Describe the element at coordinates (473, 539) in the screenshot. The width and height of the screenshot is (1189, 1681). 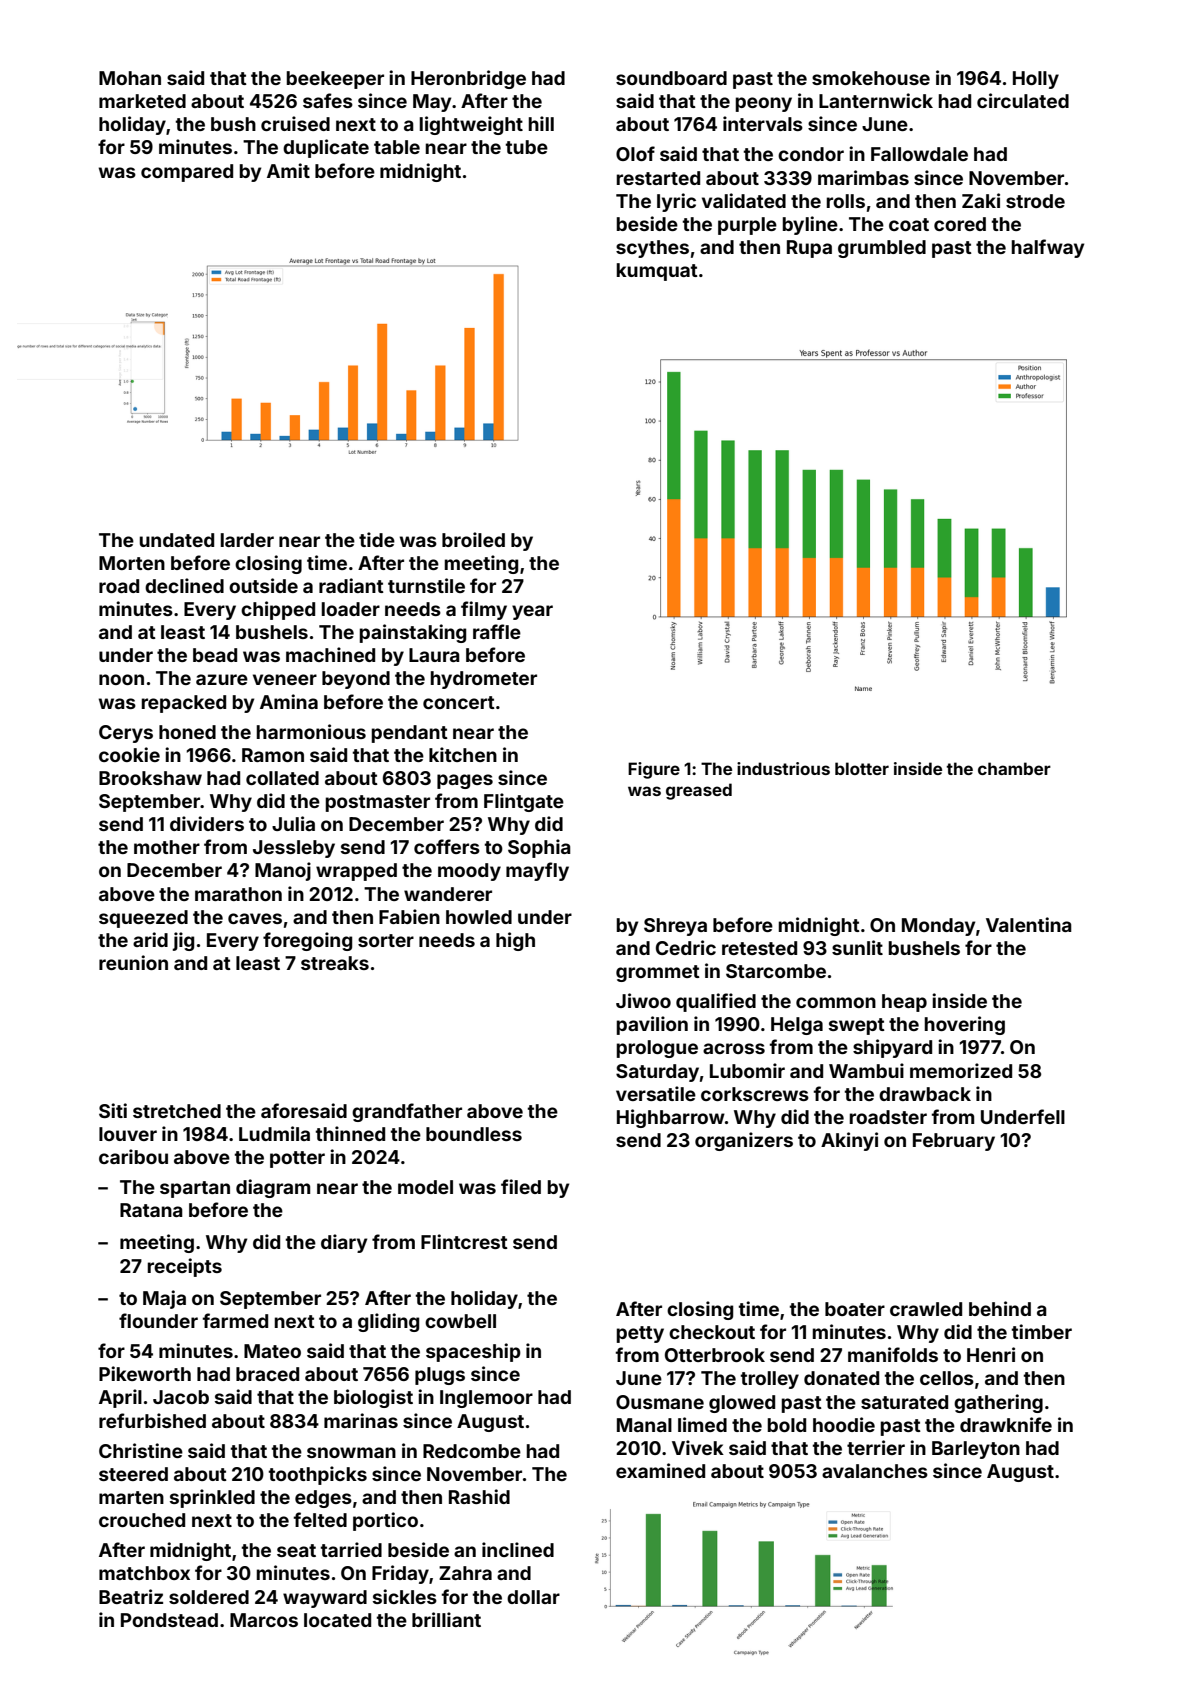
I see `broiled` at that location.
